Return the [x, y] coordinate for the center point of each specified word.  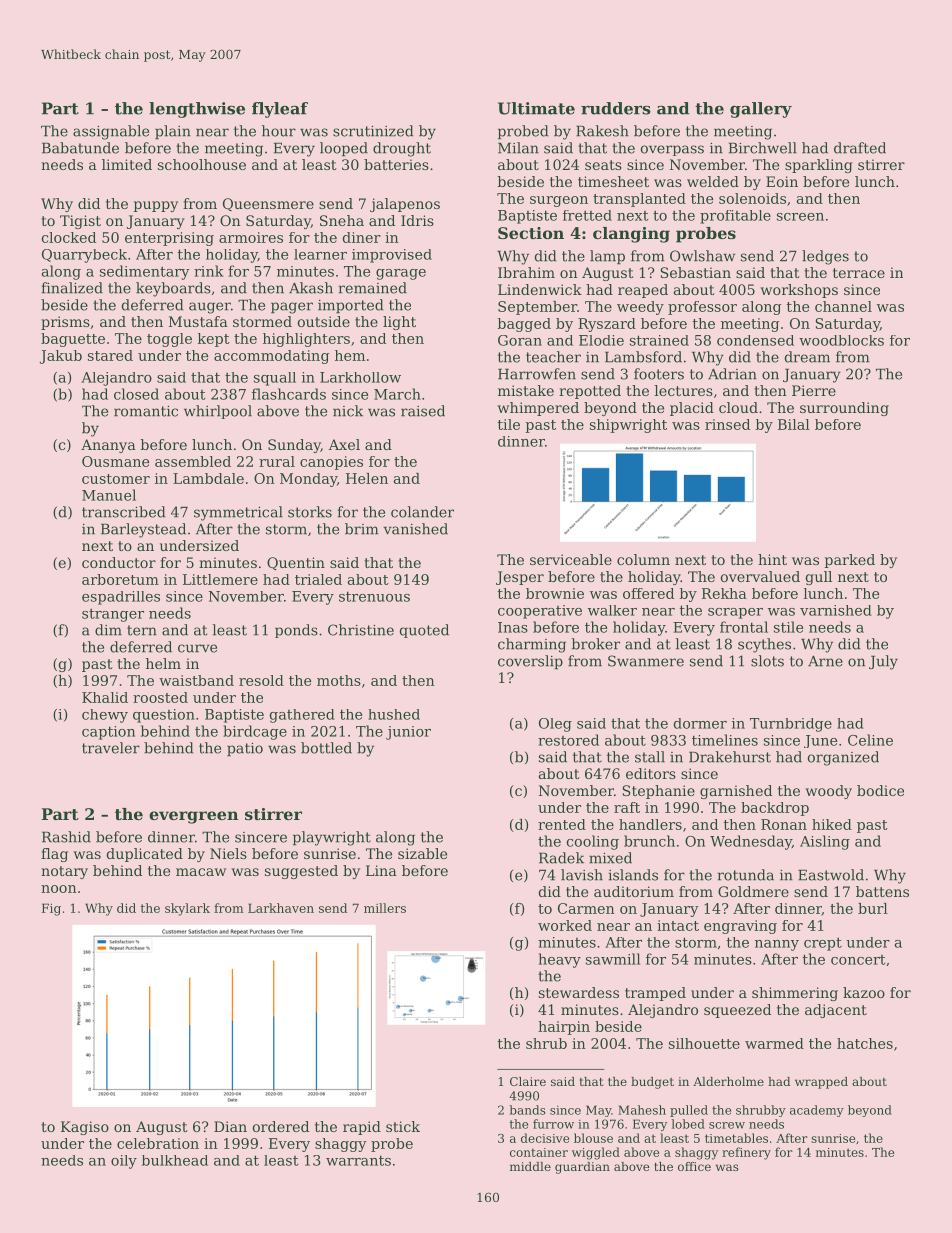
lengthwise [197, 110]
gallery [761, 110]
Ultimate [536, 108]
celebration [158, 1143]
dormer [700, 723]
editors [651, 773]
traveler [111, 748]
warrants [358, 1160]
